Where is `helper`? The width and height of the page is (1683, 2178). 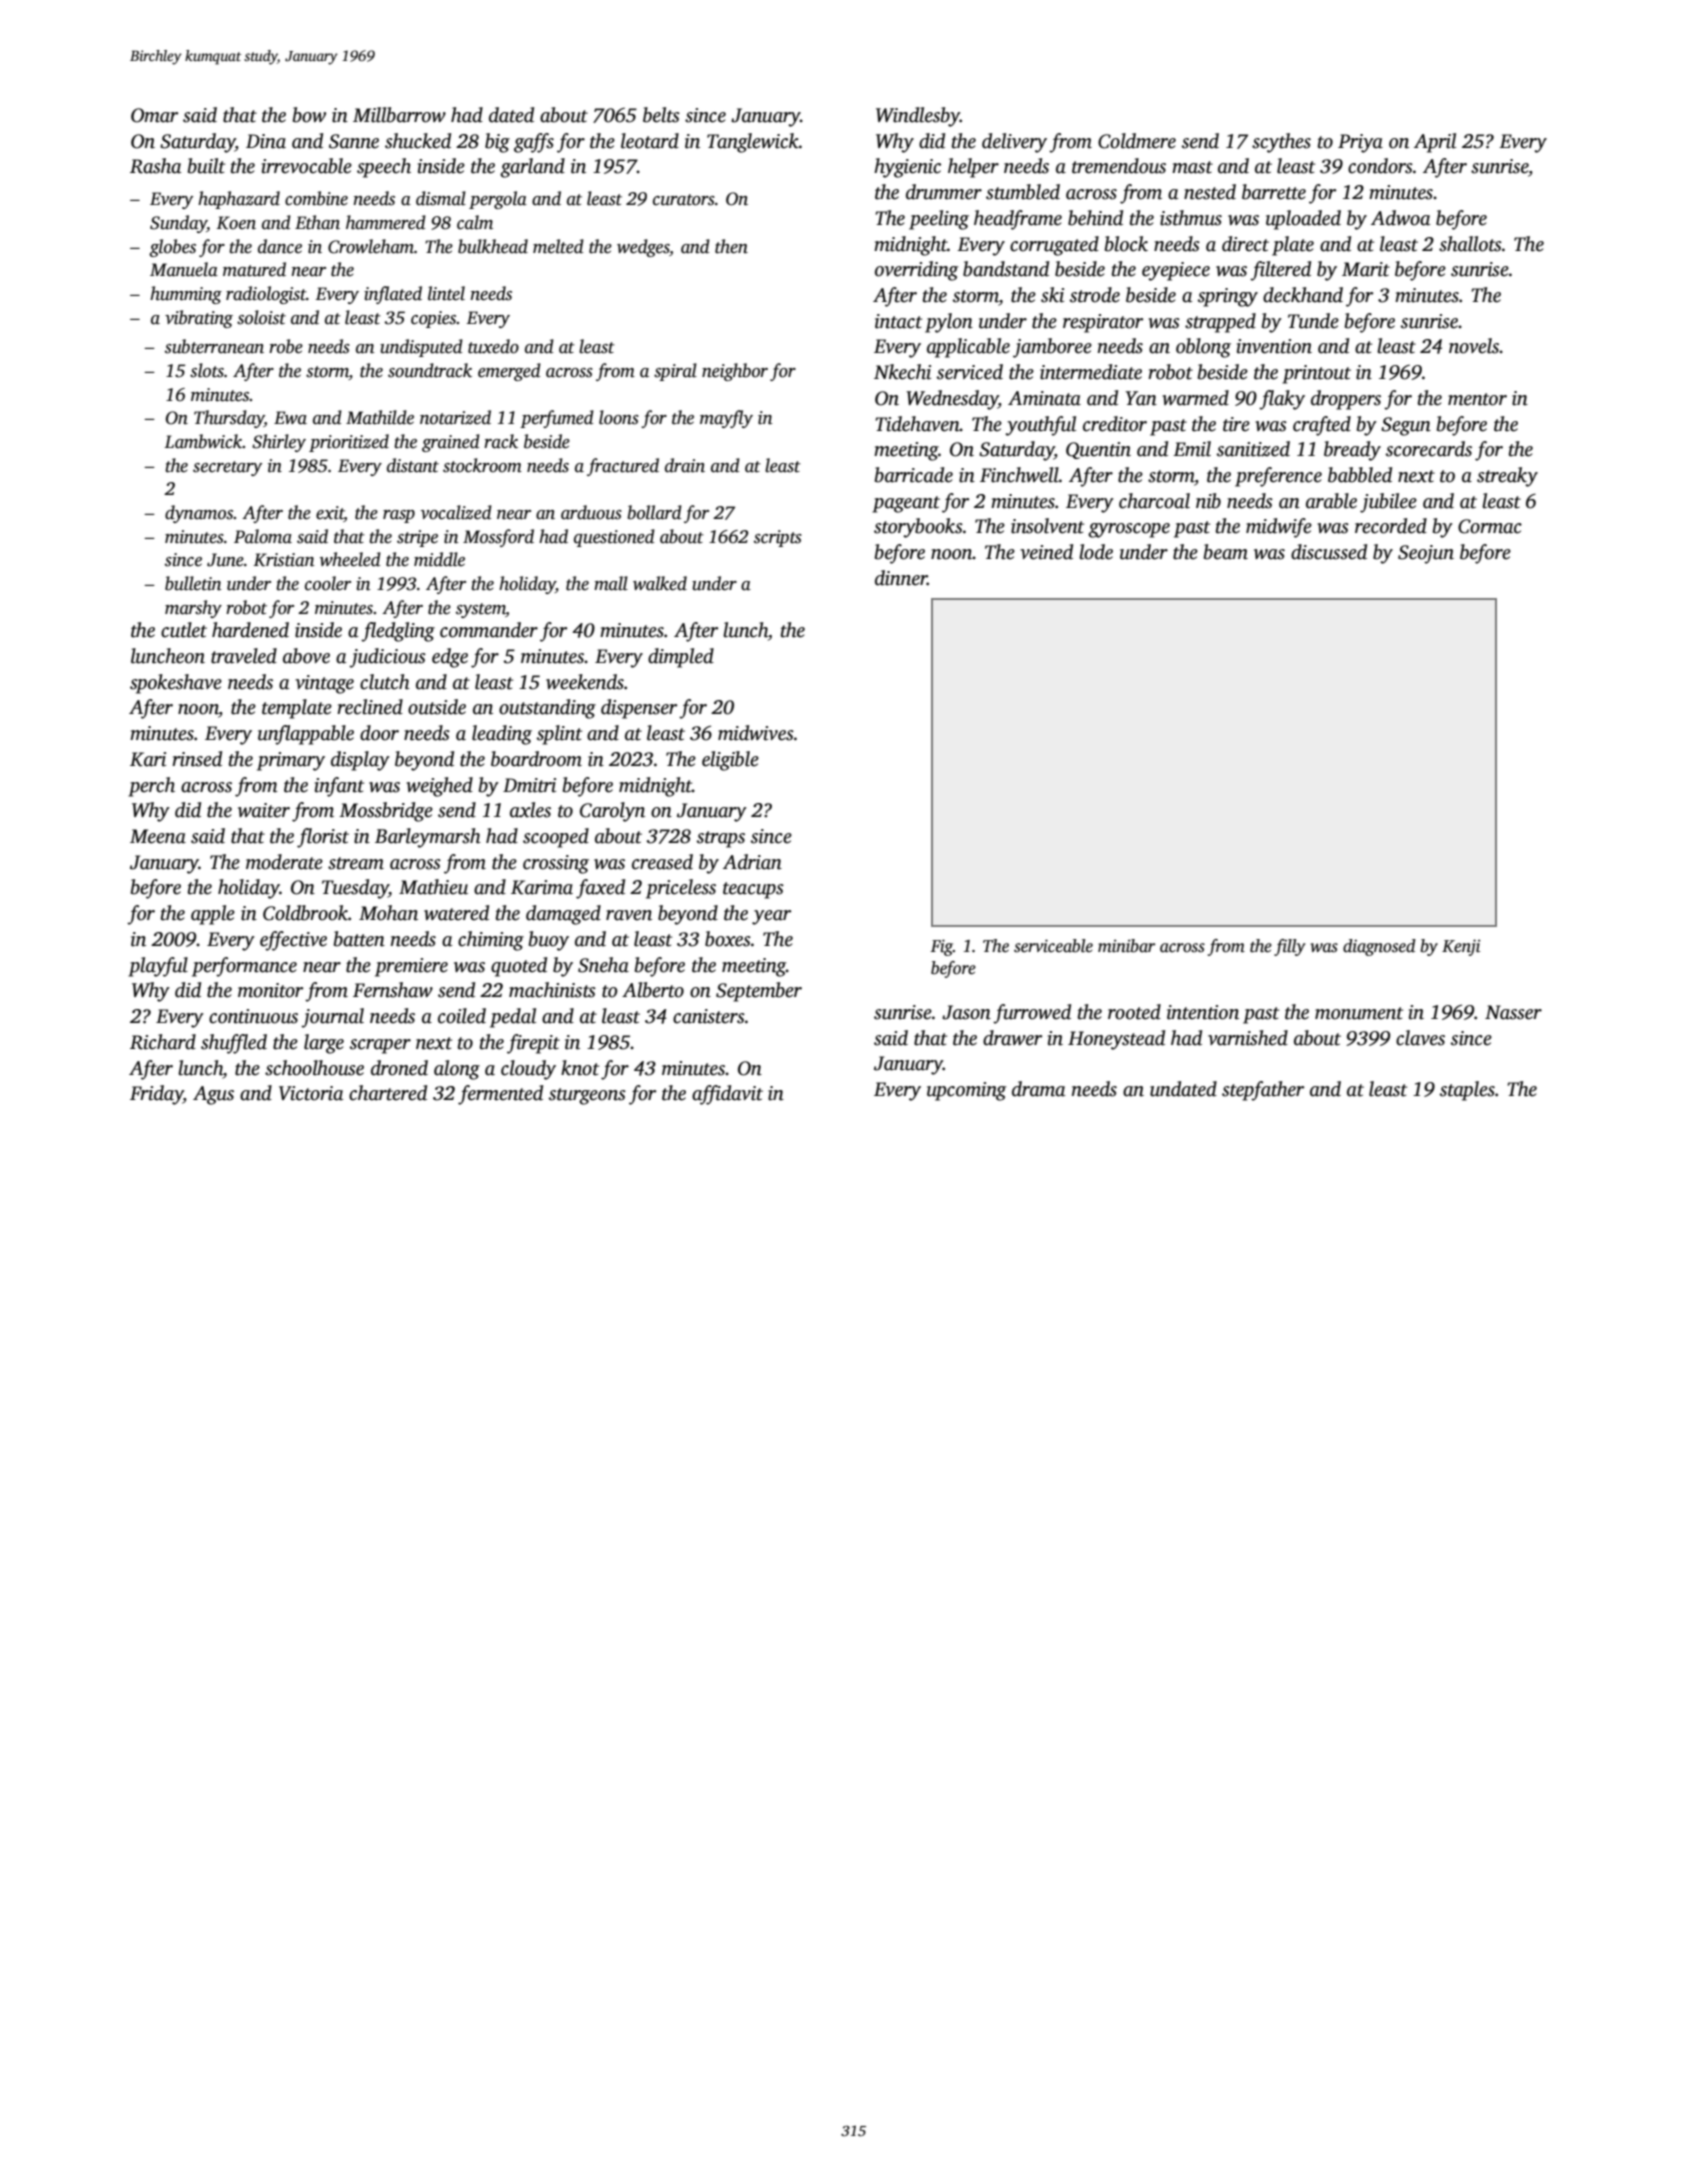 helper is located at coordinates (973, 168).
